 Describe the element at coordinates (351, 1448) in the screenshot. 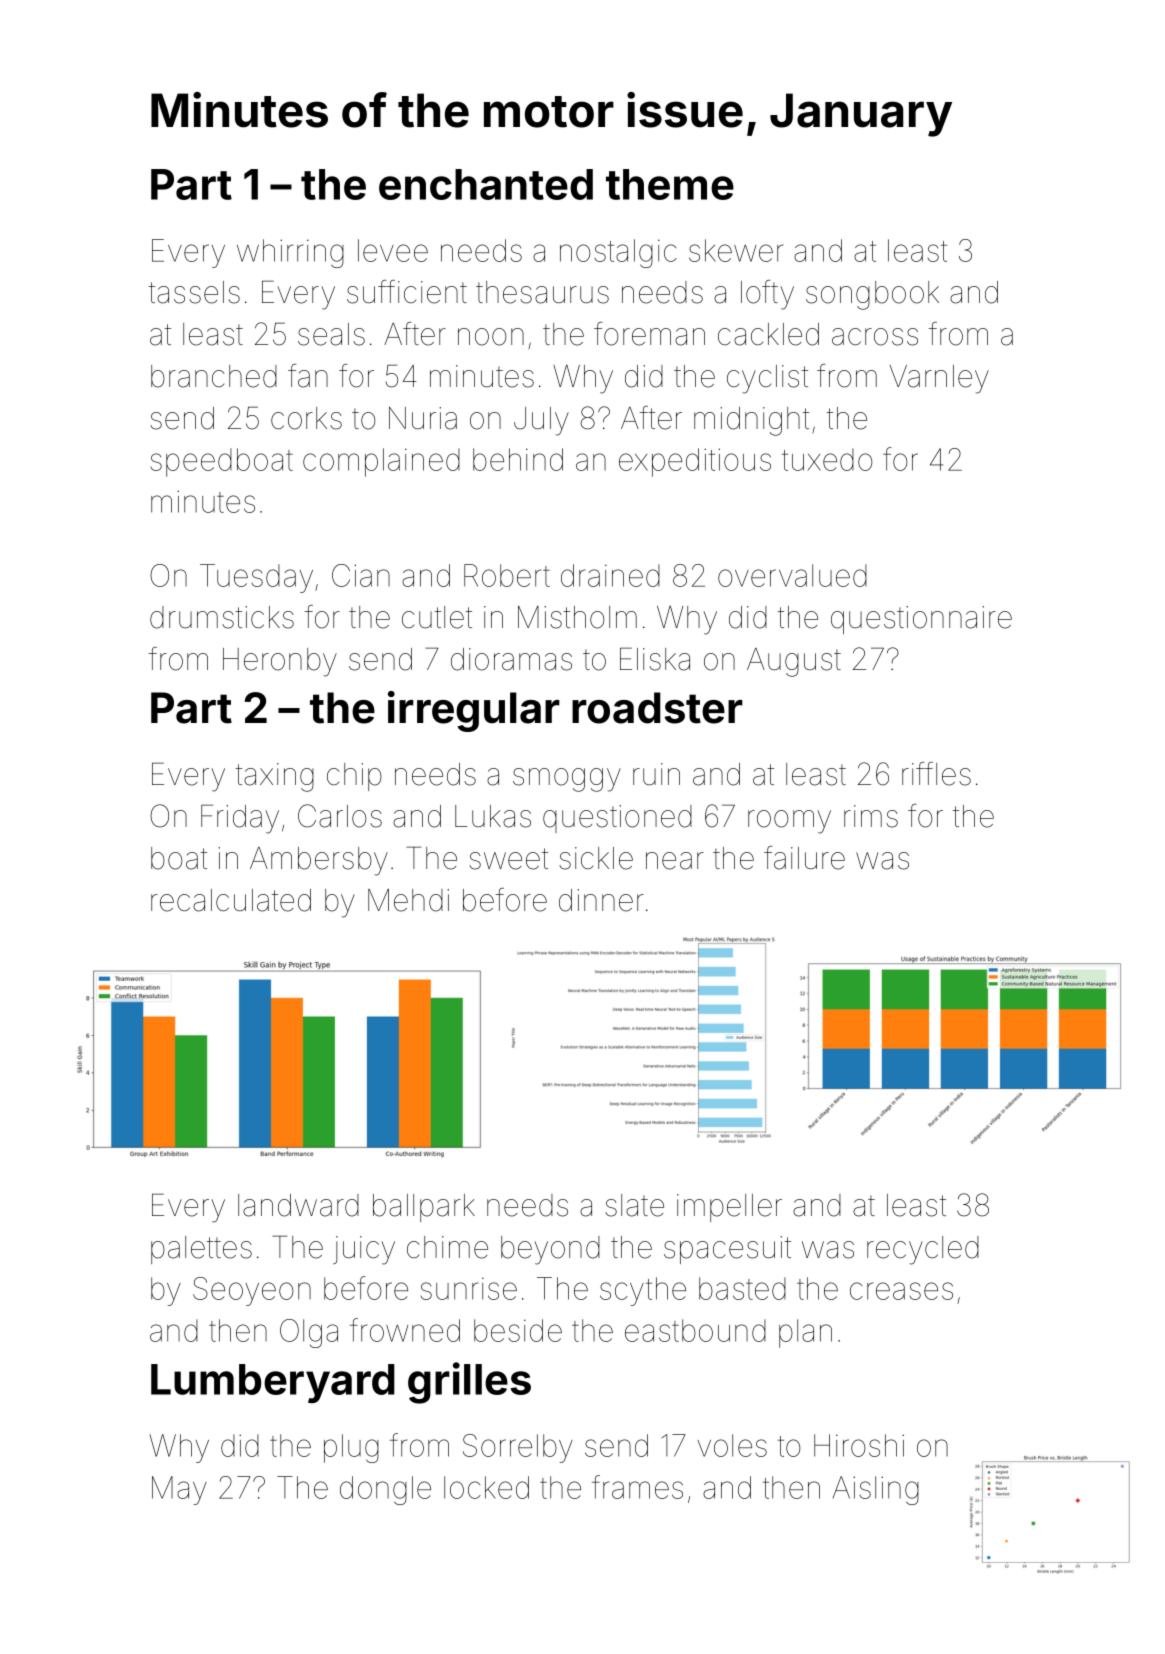

I see `plug` at that location.
